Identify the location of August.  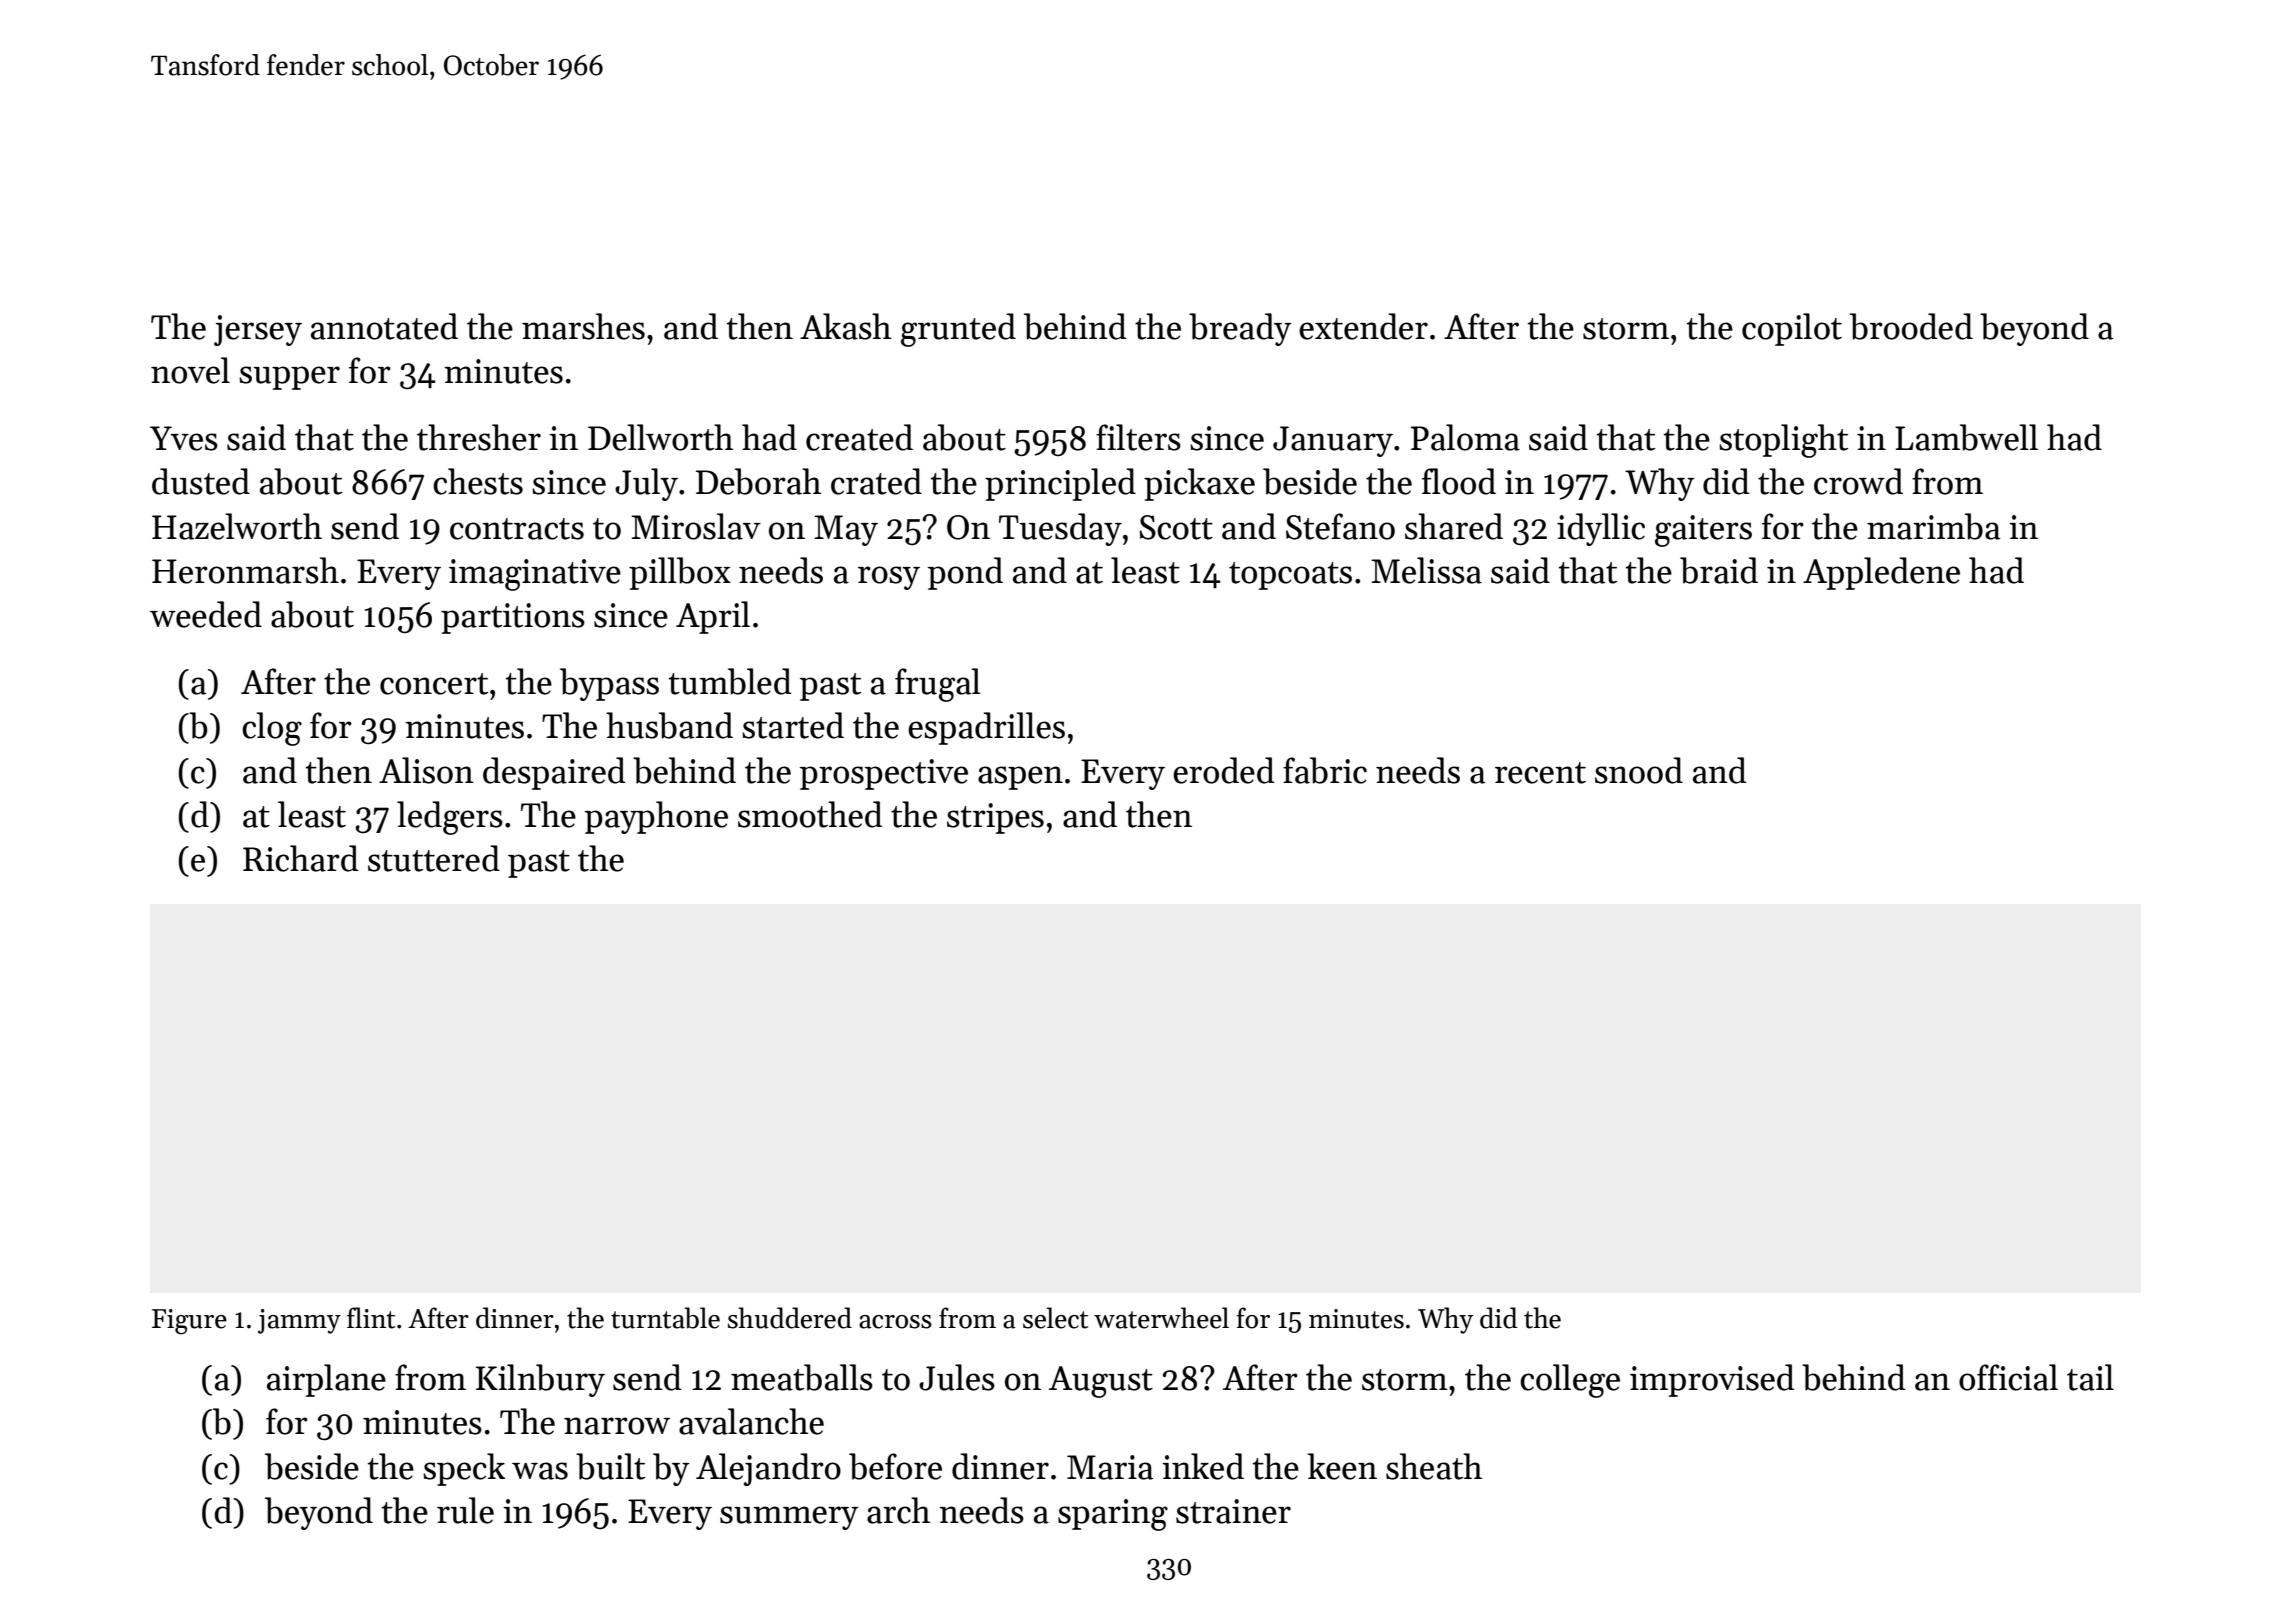
(1101, 1382).
